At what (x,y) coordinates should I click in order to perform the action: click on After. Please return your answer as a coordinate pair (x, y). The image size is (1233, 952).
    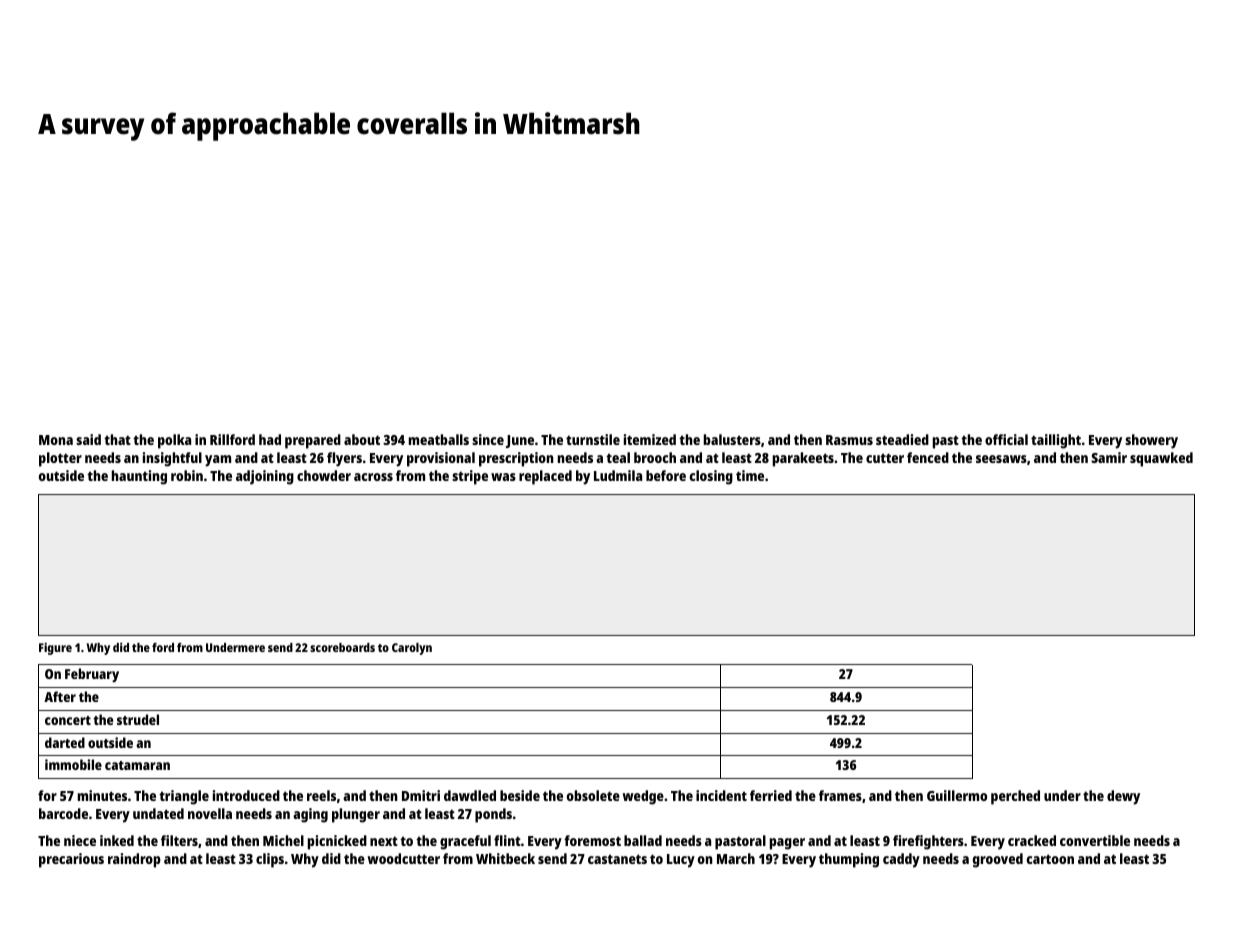
    Looking at the image, I should click on (60, 696).
